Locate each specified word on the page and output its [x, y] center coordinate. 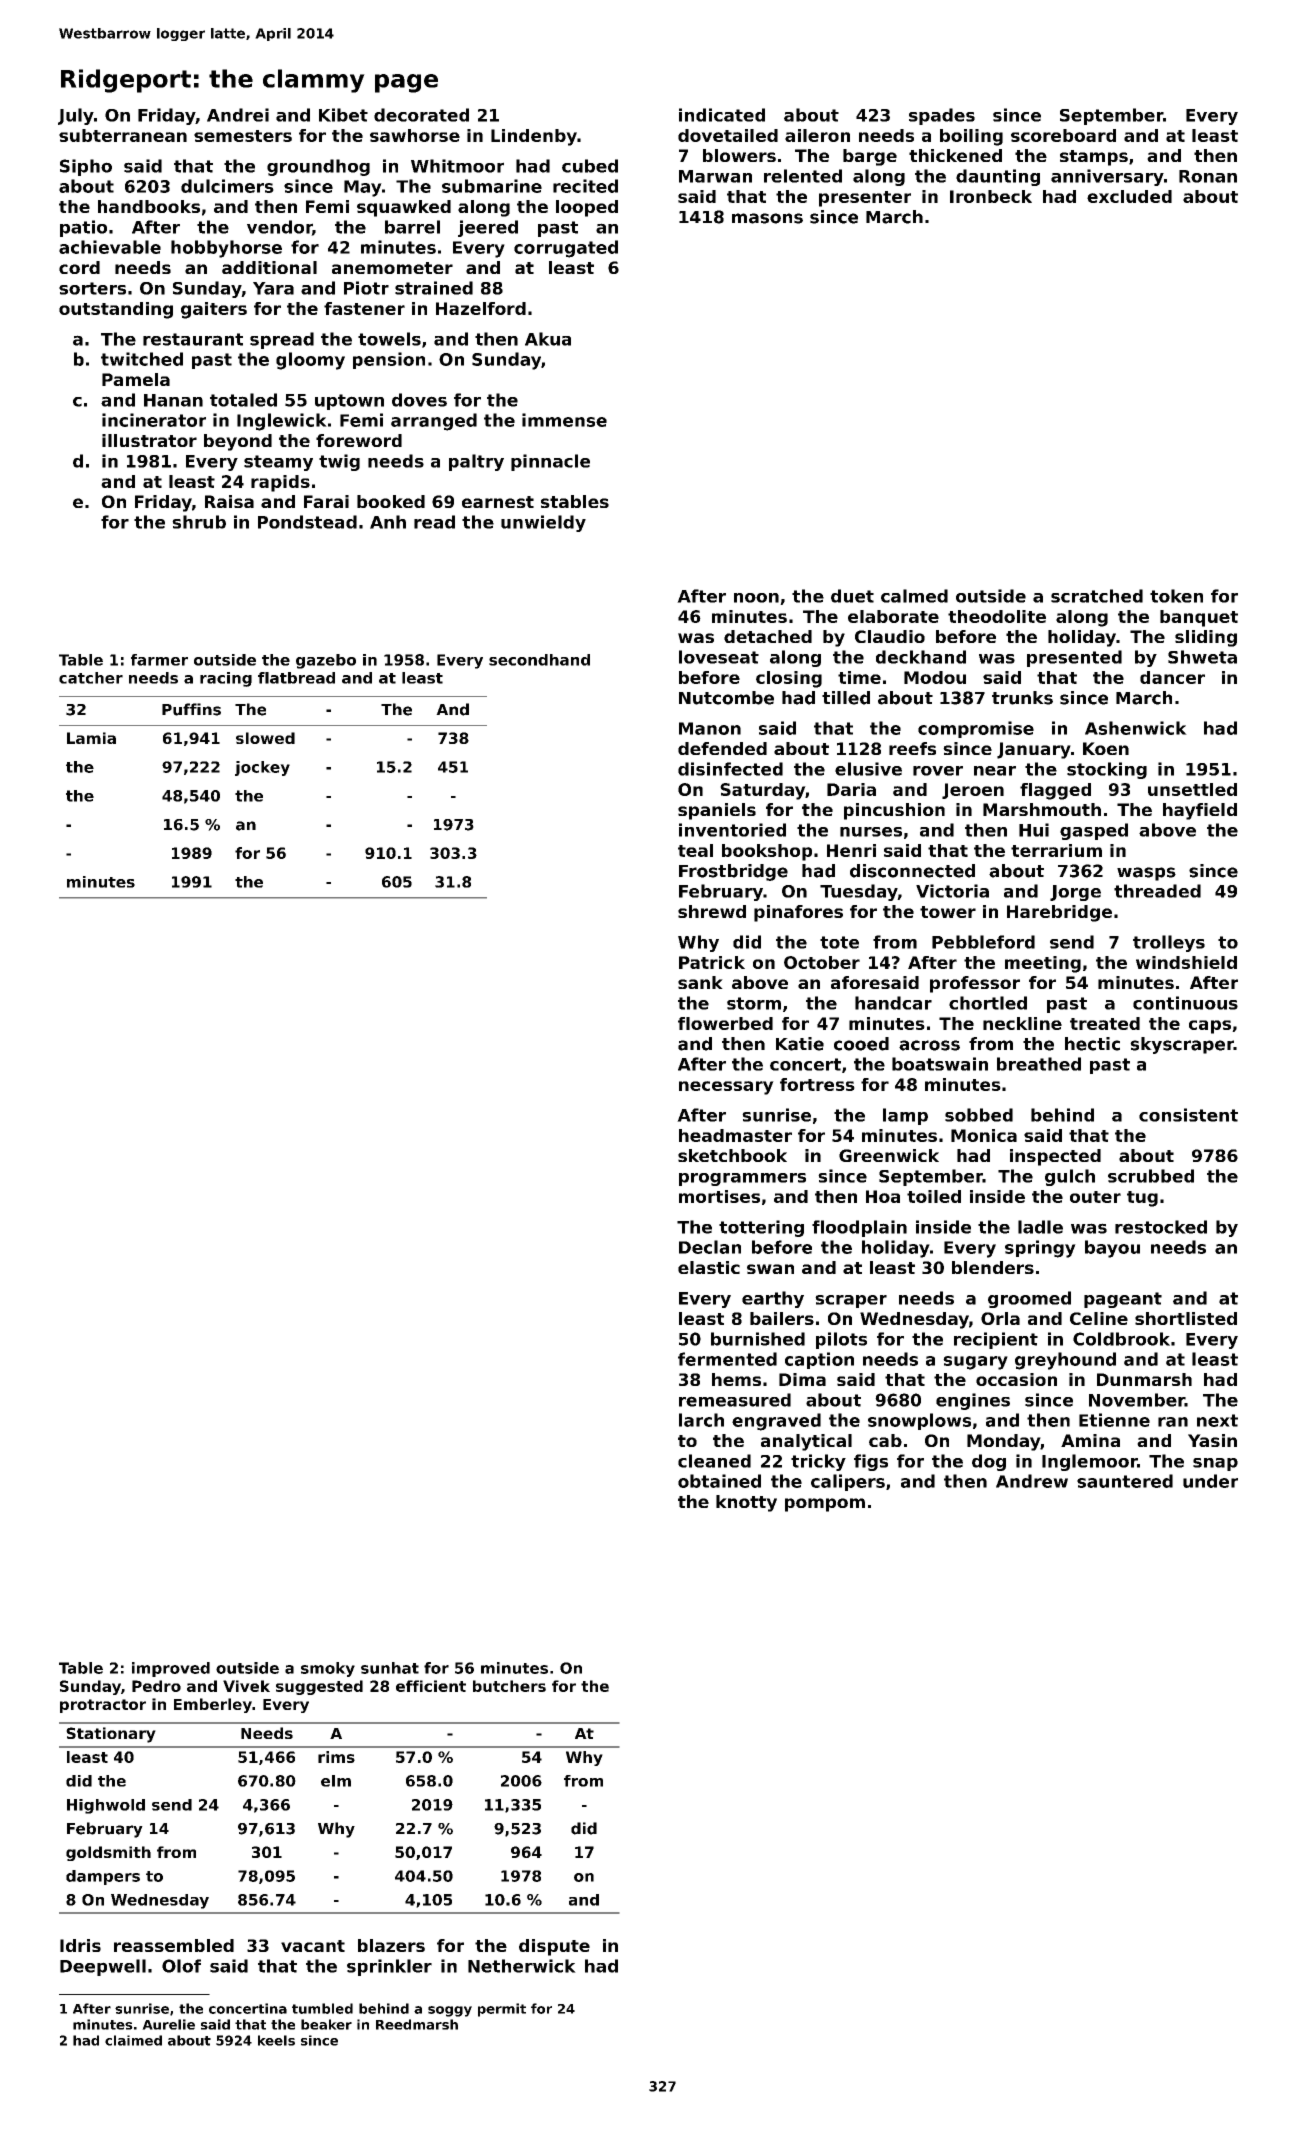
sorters [92, 288]
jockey [262, 768]
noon [756, 598]
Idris [80, 1945]
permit [502, 2010]
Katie [800, 1044]
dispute [554, 1947]
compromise [976, 729]
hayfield [1200, 811]
